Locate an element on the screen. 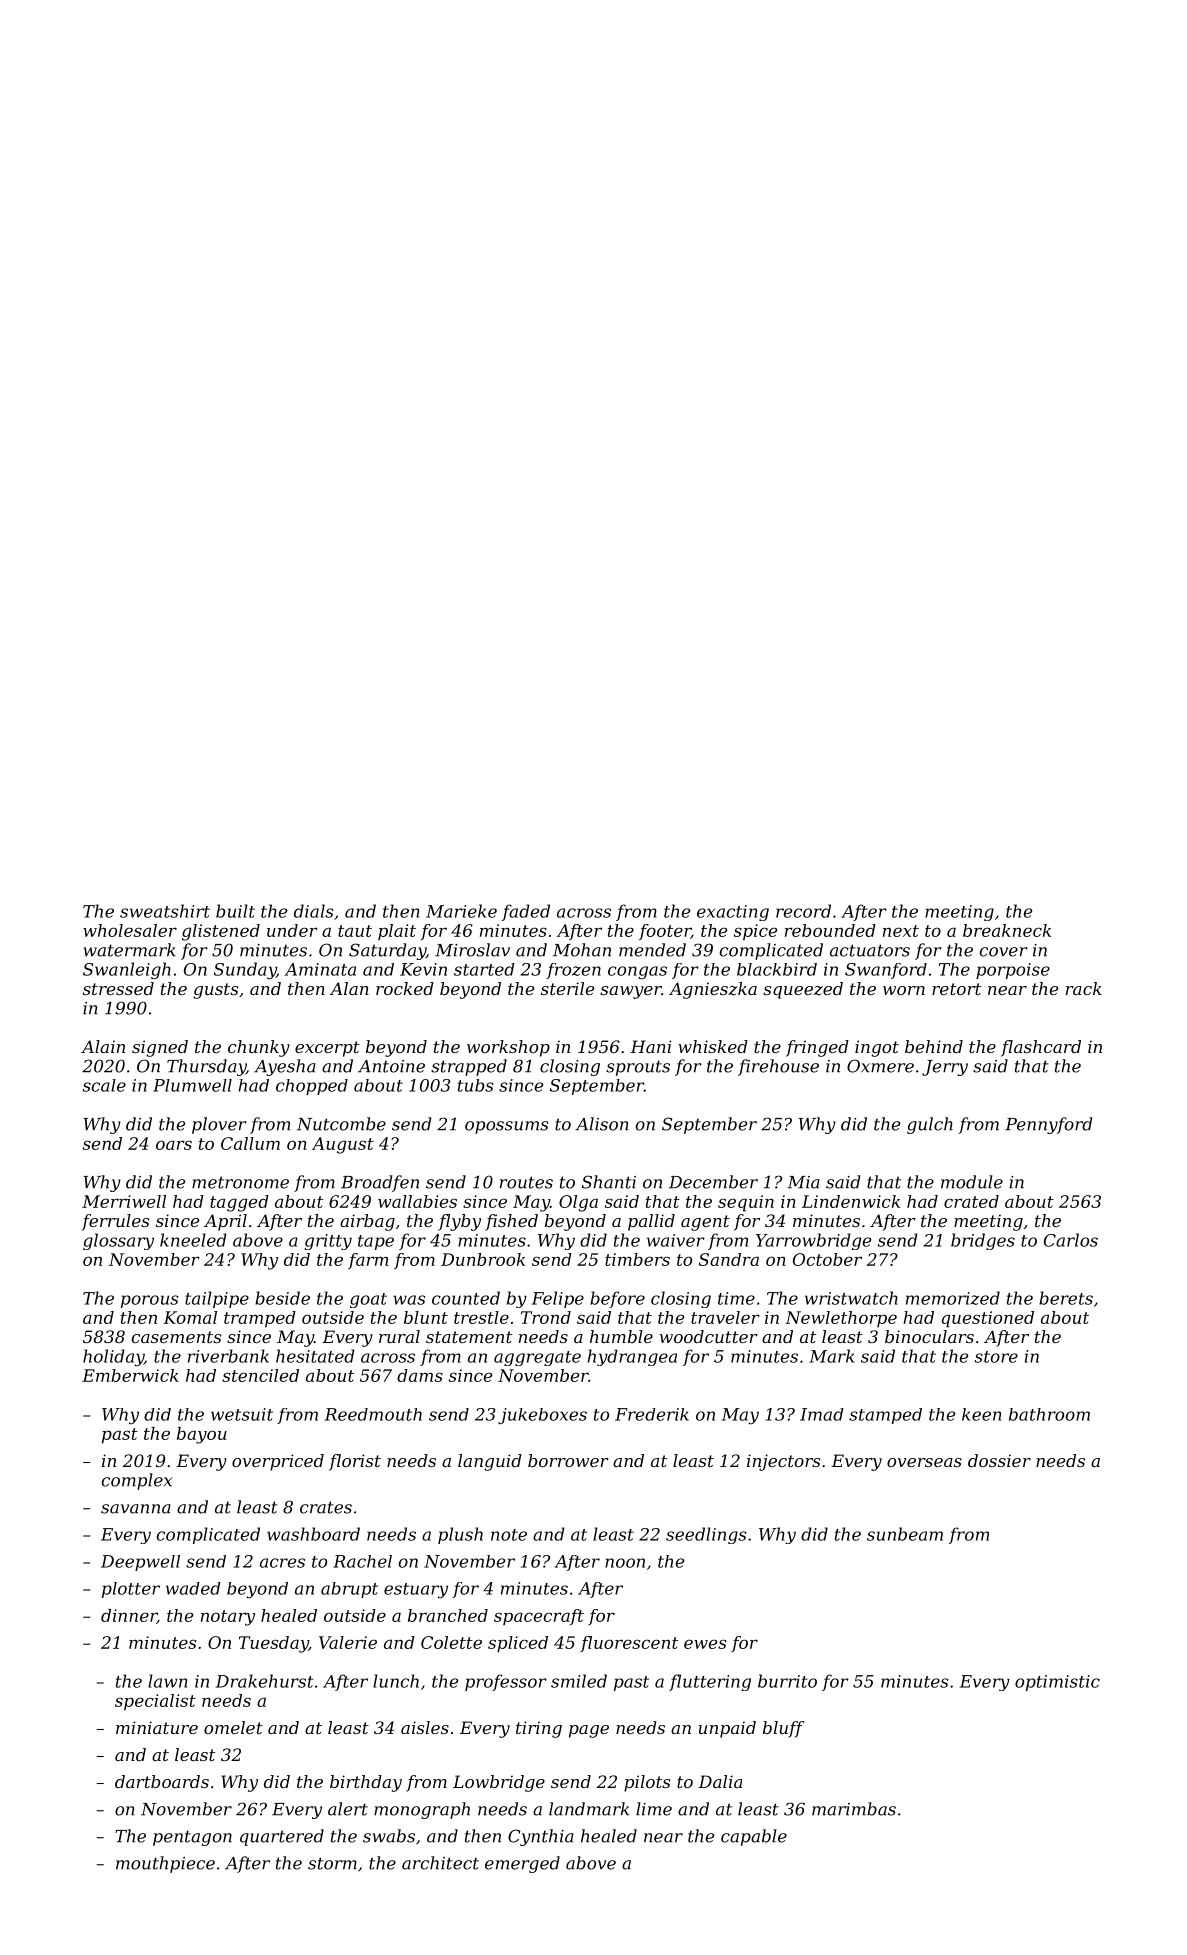 Image resolution: width=1187 pixels, height=1955 pixels. tagged is located at coordinates (239, 1203).
